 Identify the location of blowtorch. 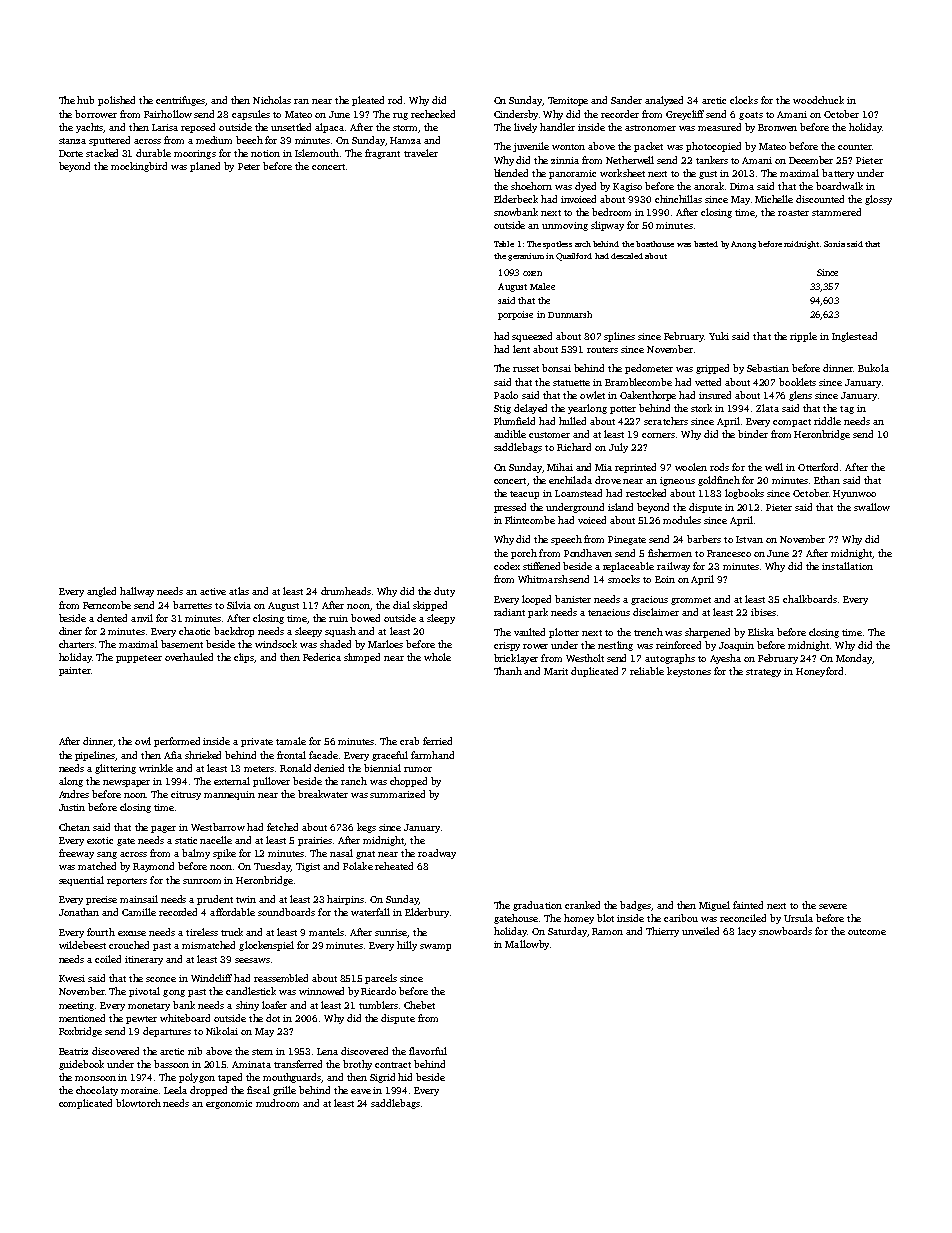
(138, 1103).
